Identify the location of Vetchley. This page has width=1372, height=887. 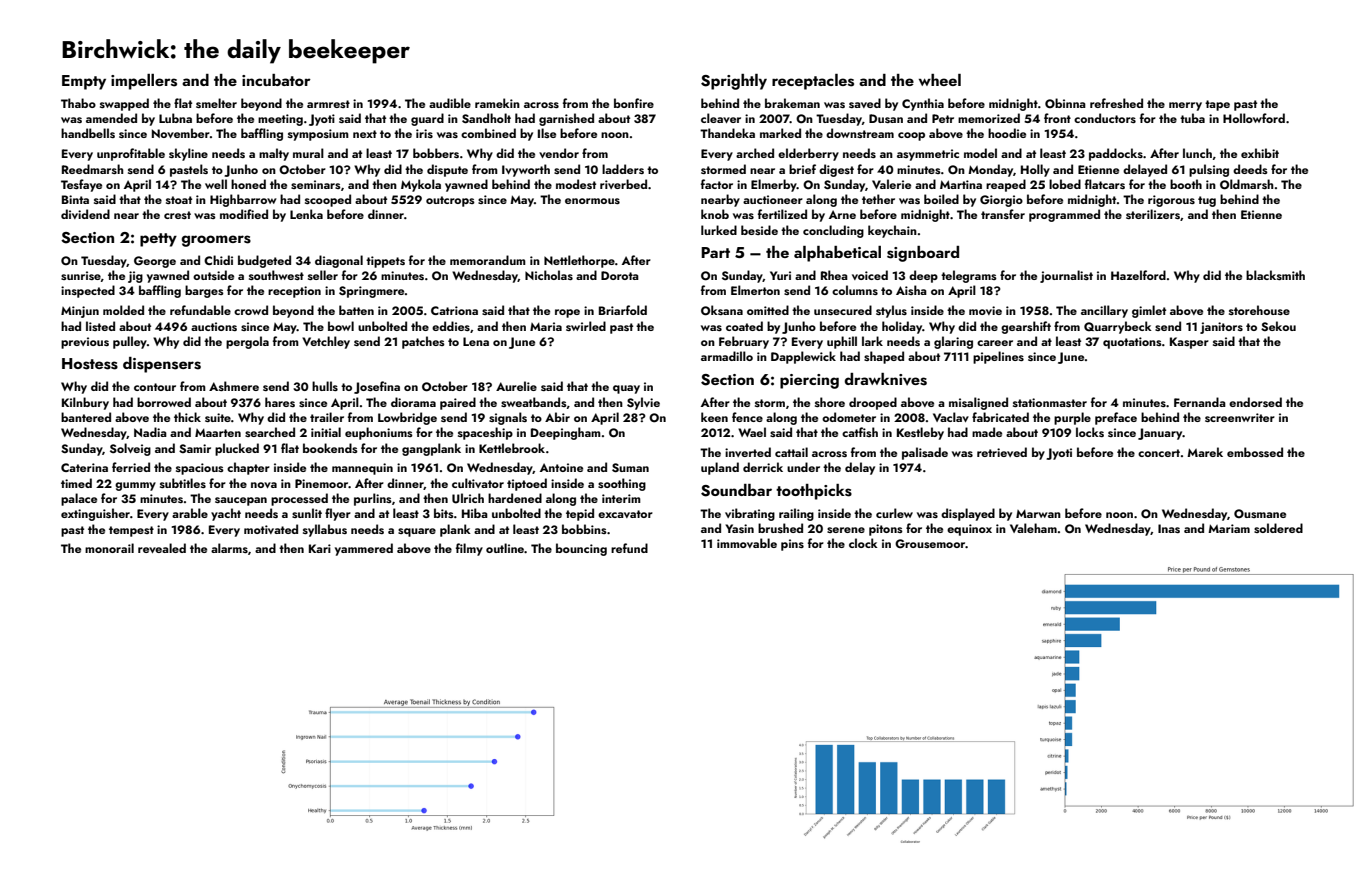
(326, 342).
